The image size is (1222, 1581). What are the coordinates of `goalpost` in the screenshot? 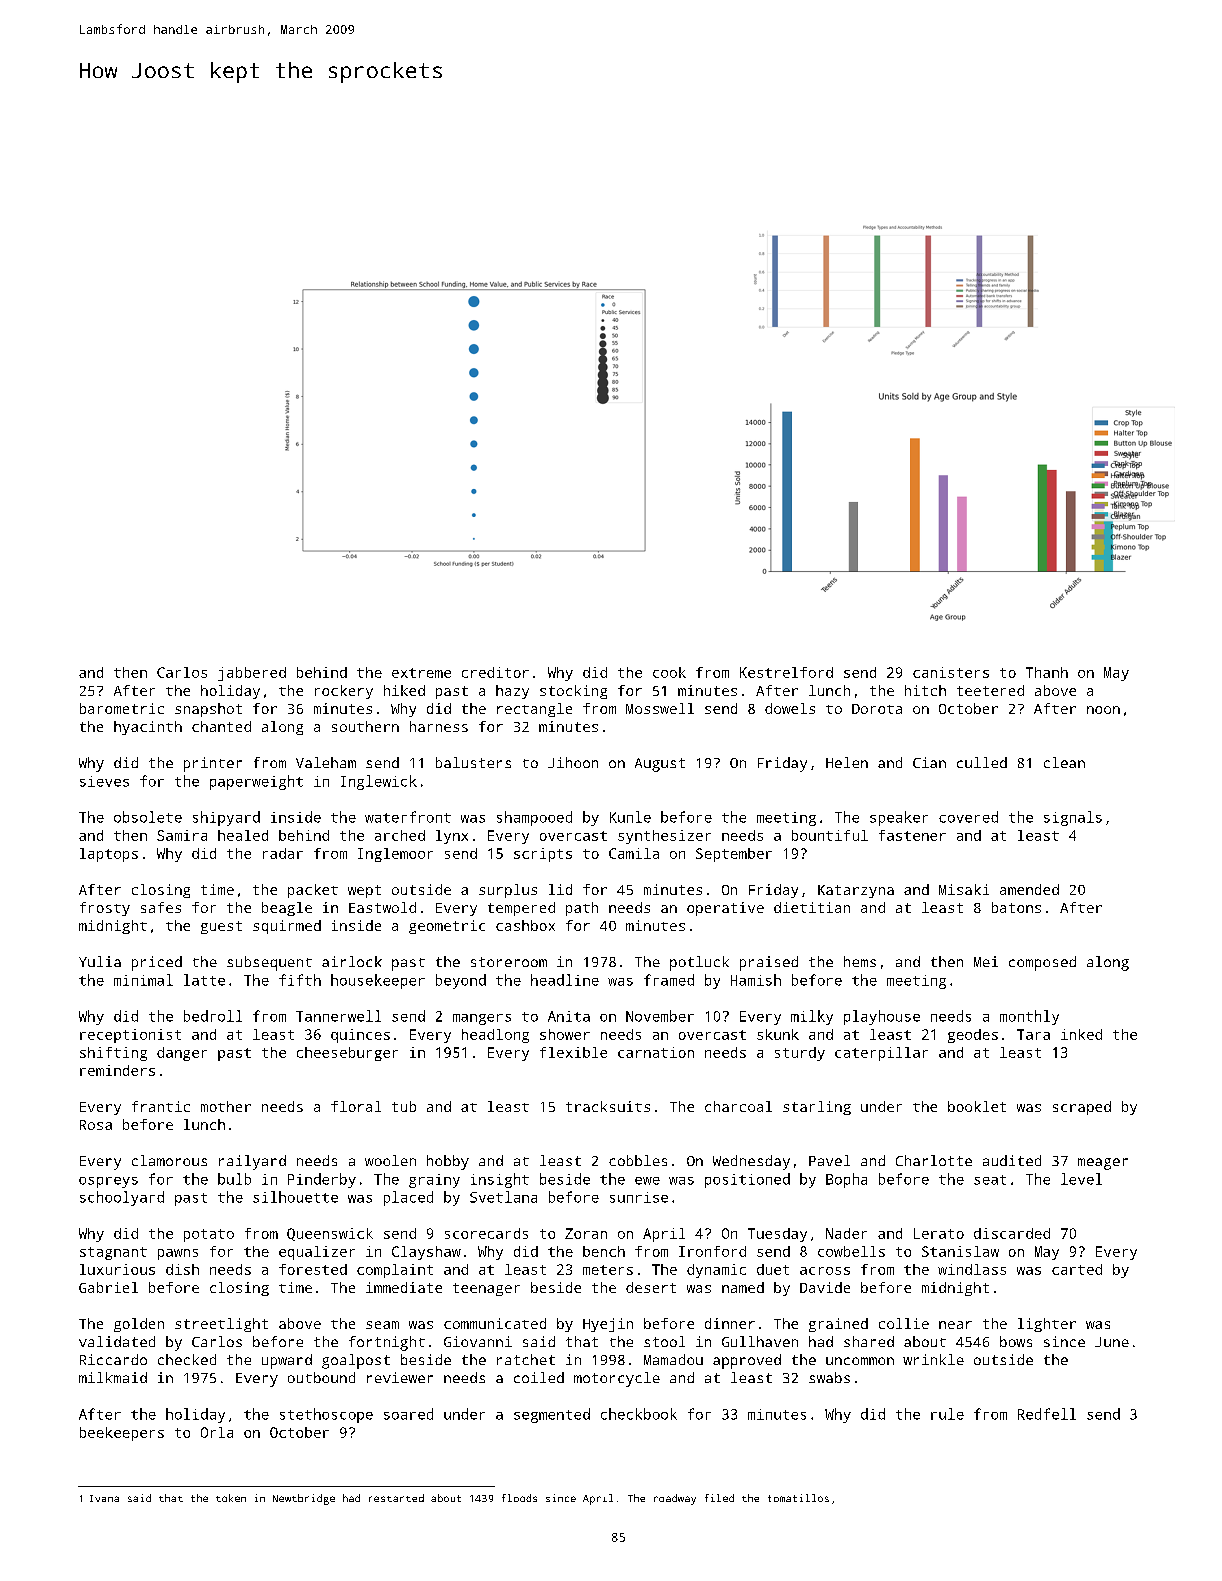 It's located at (356, 1361).
